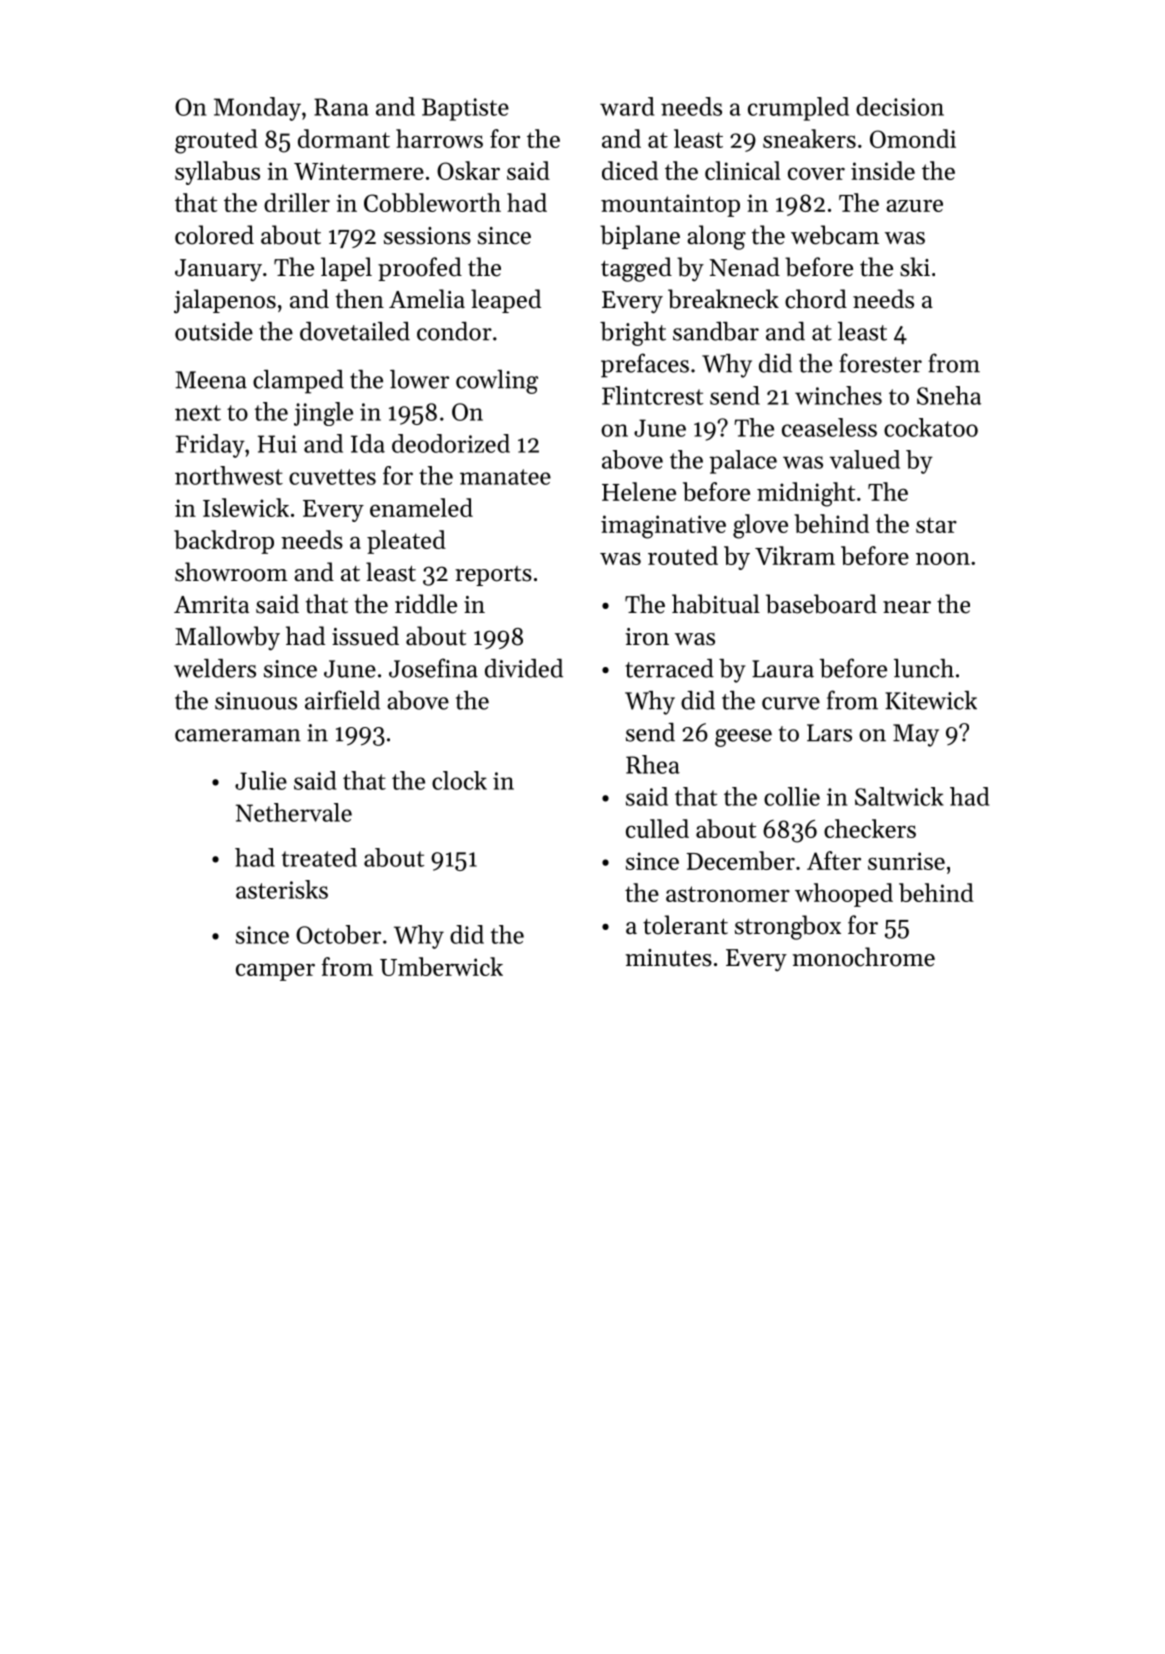  What do you see at coordinates (406, 542) in the image?
I see `pleated` at bounding box center [406, 542].
